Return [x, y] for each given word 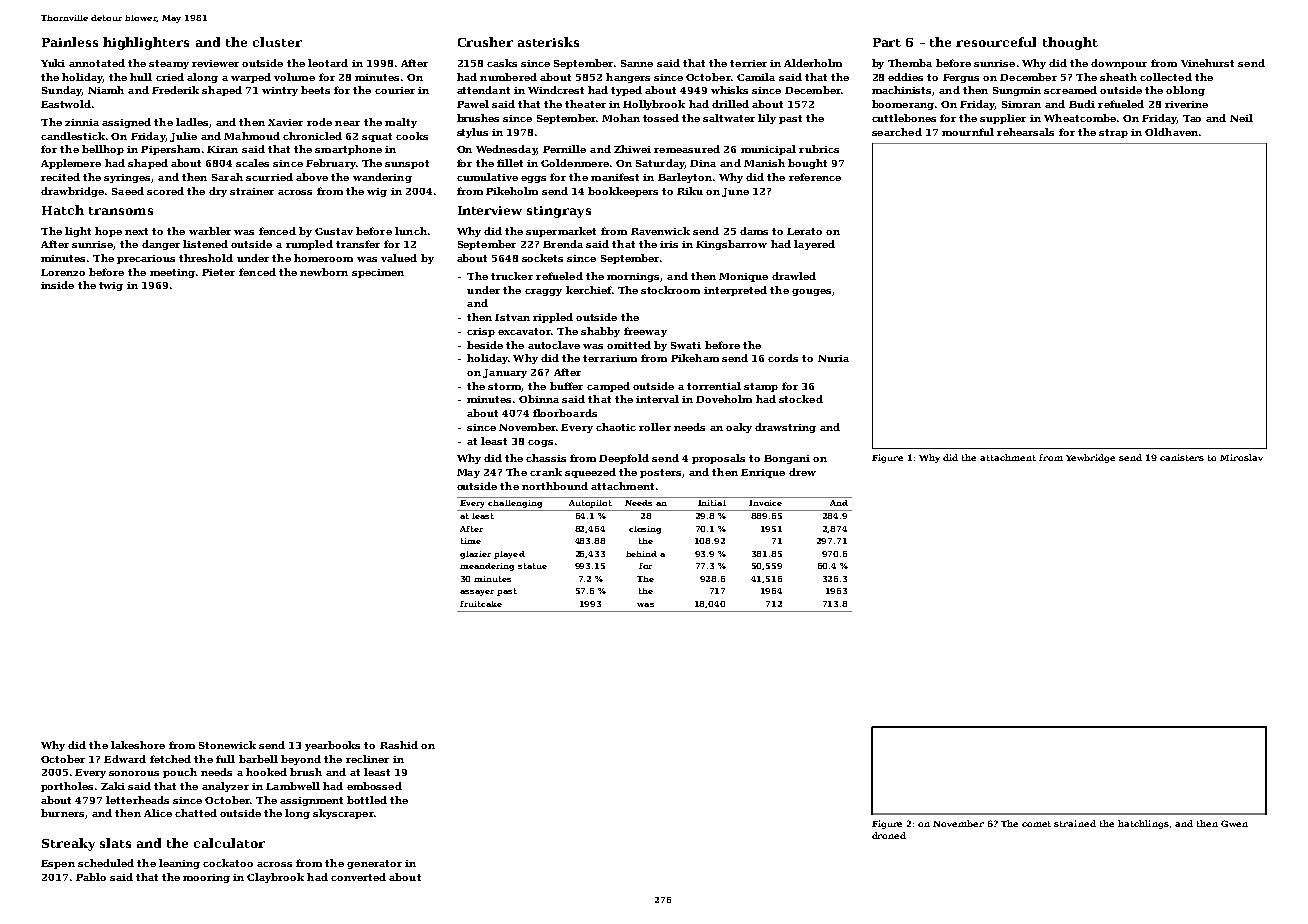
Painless [70, 42]
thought [1070, 43]
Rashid [399, 745]
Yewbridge [1090, 458]
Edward [125, 759]
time [471, 541]
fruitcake [481, 604]
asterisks [548, 42]
